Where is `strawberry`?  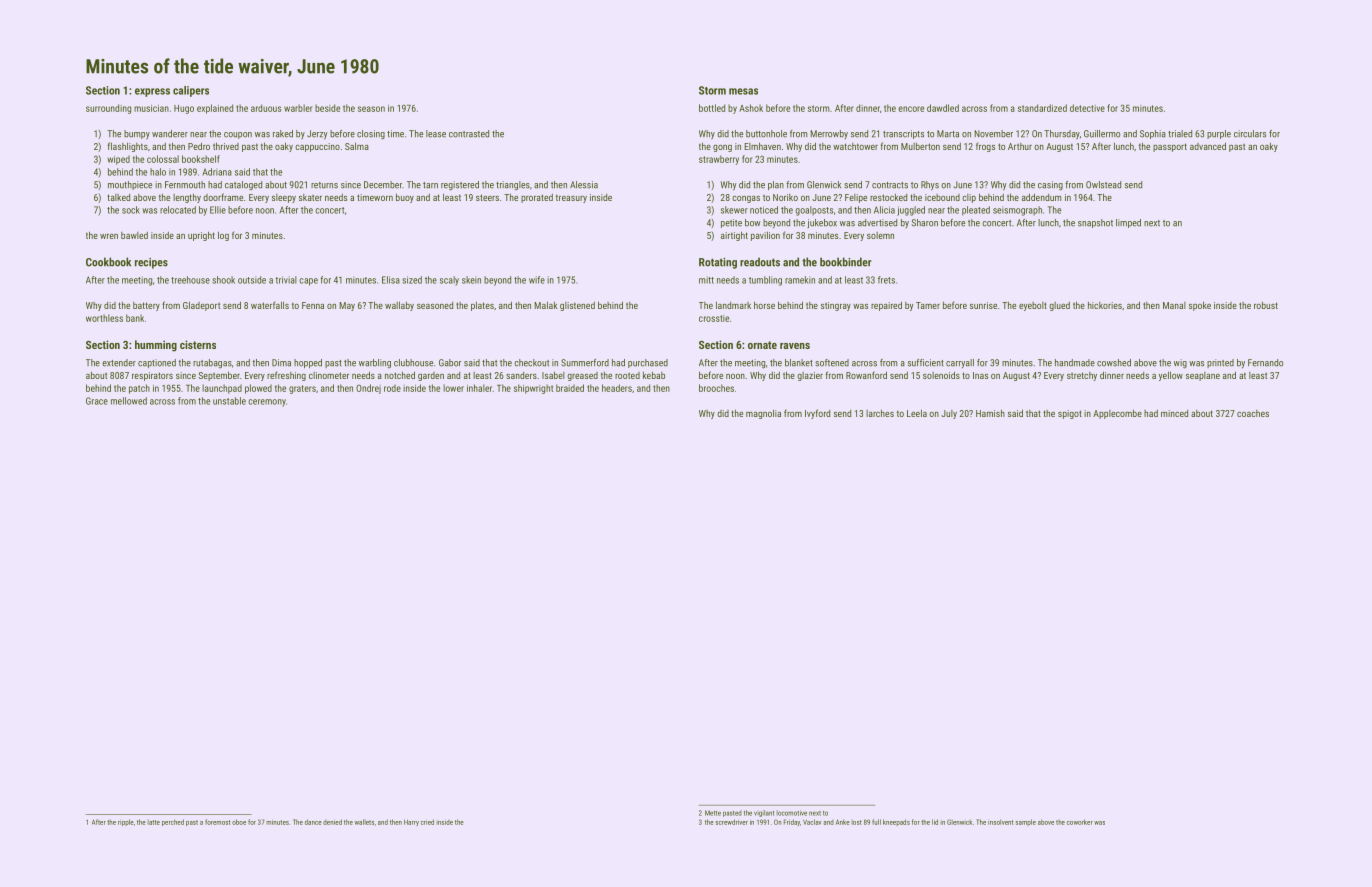 strawberry is located at coordinates (719, 160).
